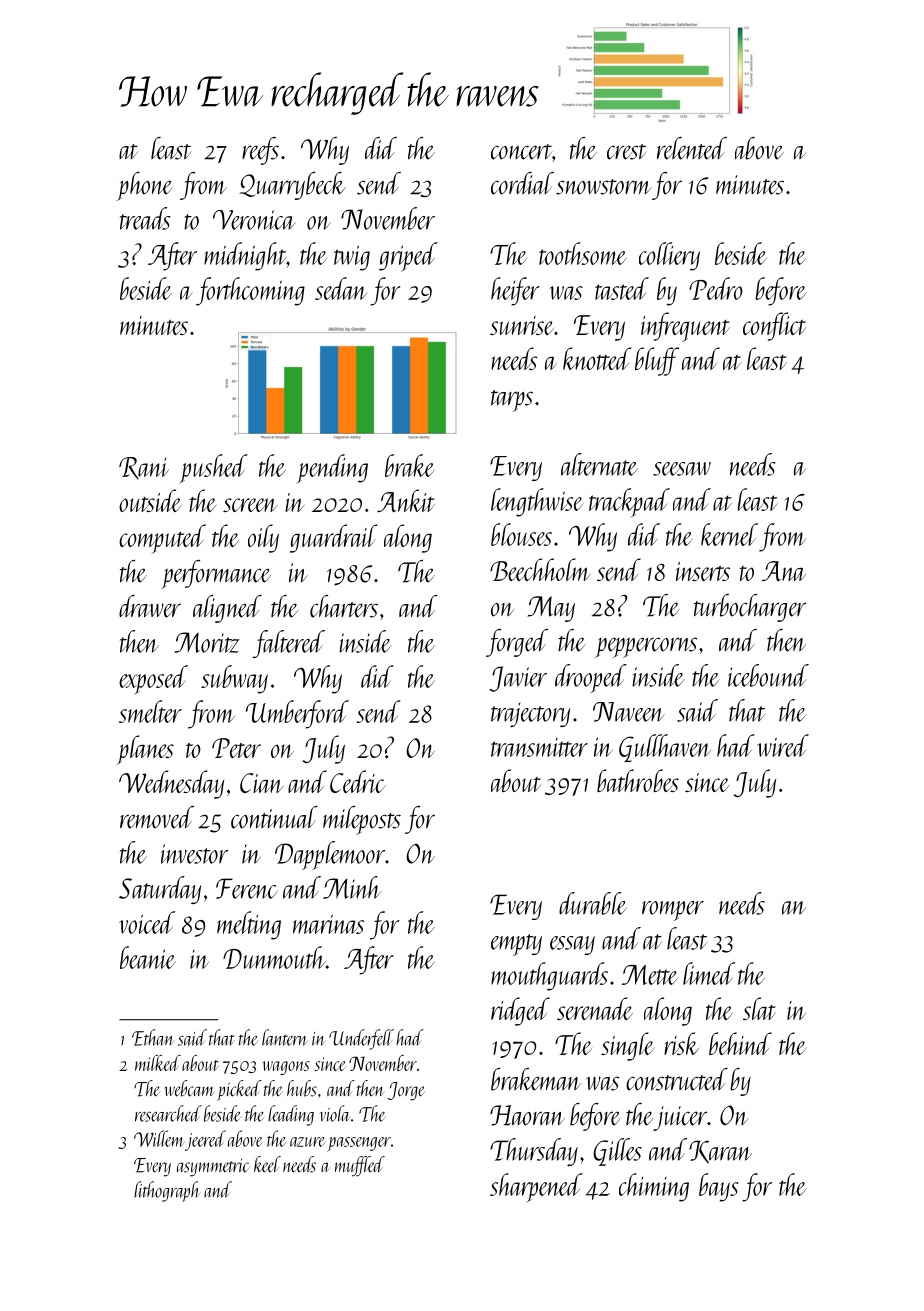  What do you see at coordinates (685, 327) in the page?
I see `infrequent` at bounding box center [685, 327].
